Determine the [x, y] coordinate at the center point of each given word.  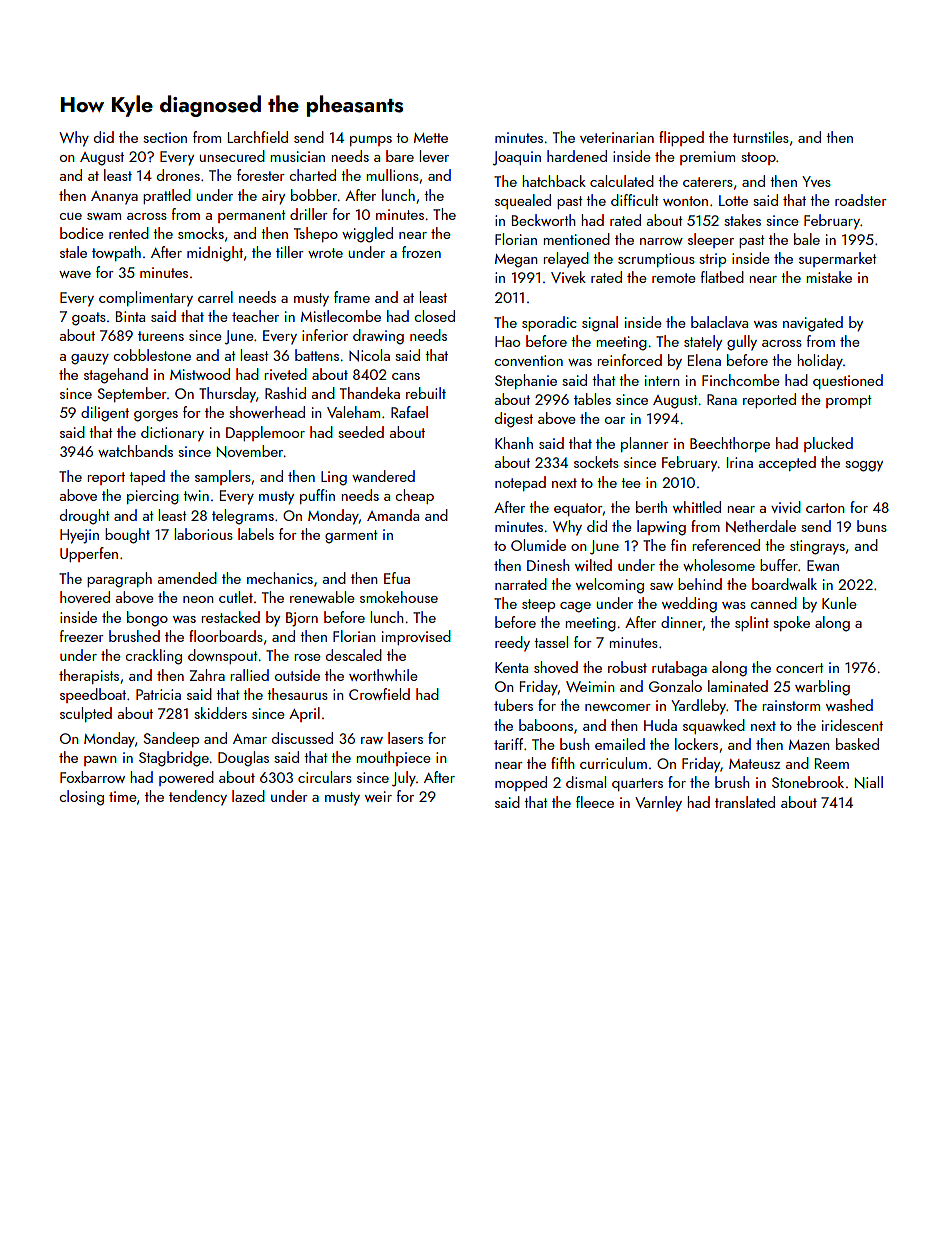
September [132, 394]
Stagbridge [174, 759]
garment [351, 537]
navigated [813, 324]
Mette [431, 138]
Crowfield [379, 694]
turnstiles [761, 137]
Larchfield [258, 137]
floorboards [226, 636]
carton [825, 508]
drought [85, 517]
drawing [378, 337]
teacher [255, 316]
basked [857, 744]
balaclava [719, 322]
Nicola [369, 355]
